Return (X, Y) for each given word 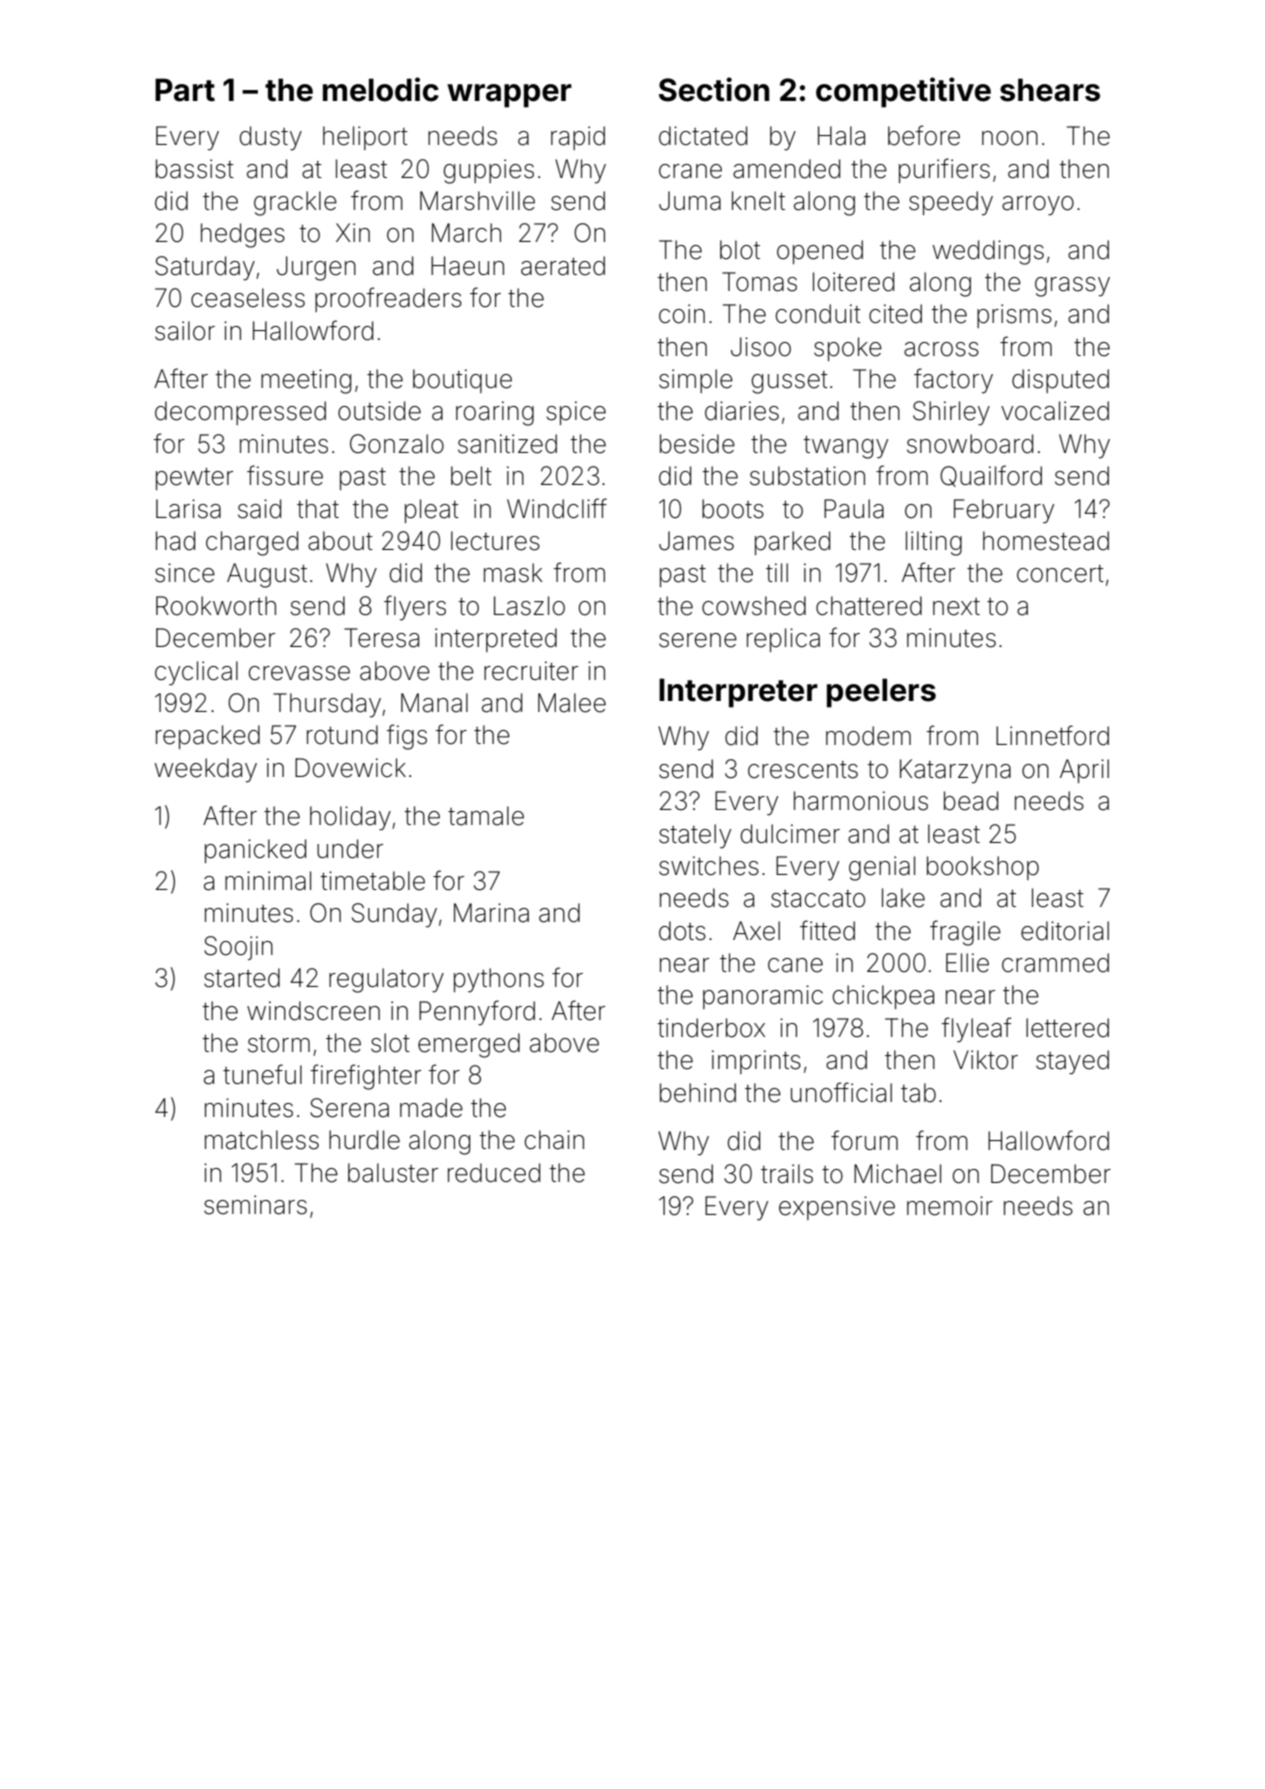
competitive (903, 92)
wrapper (509, 96)
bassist (195, 169)
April (1084, 771)
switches (709, 866)
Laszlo (529, 606)
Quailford (991, 476)
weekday (206, 770)
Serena (349, 1108)
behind (698, 1093)
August (267, 575)
